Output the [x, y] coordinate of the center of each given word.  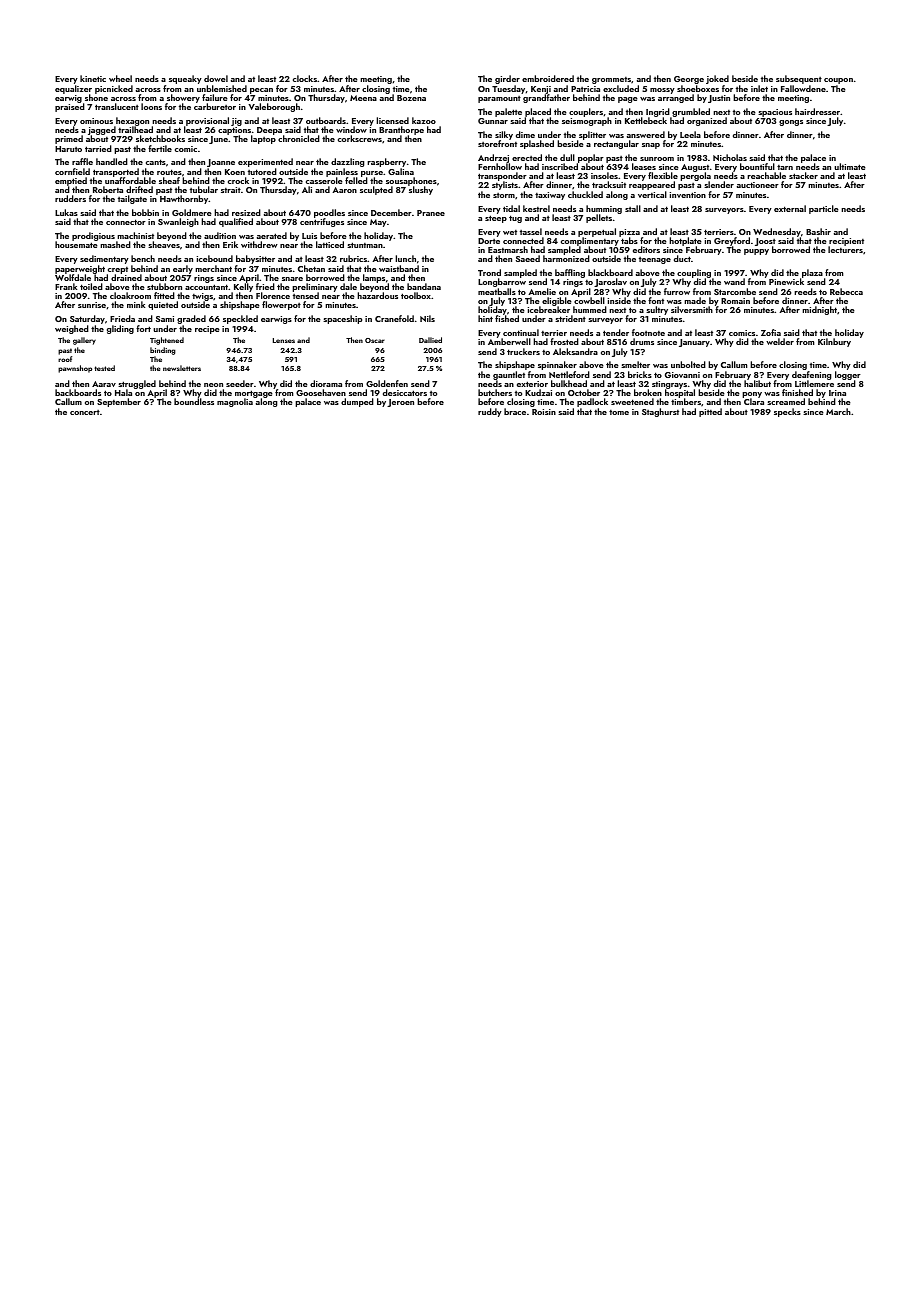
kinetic [93, 78]
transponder [502, 177]
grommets [611, 80]
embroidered [548, 78]
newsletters [182, 368]
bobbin [145, 212]
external [790, 208]
